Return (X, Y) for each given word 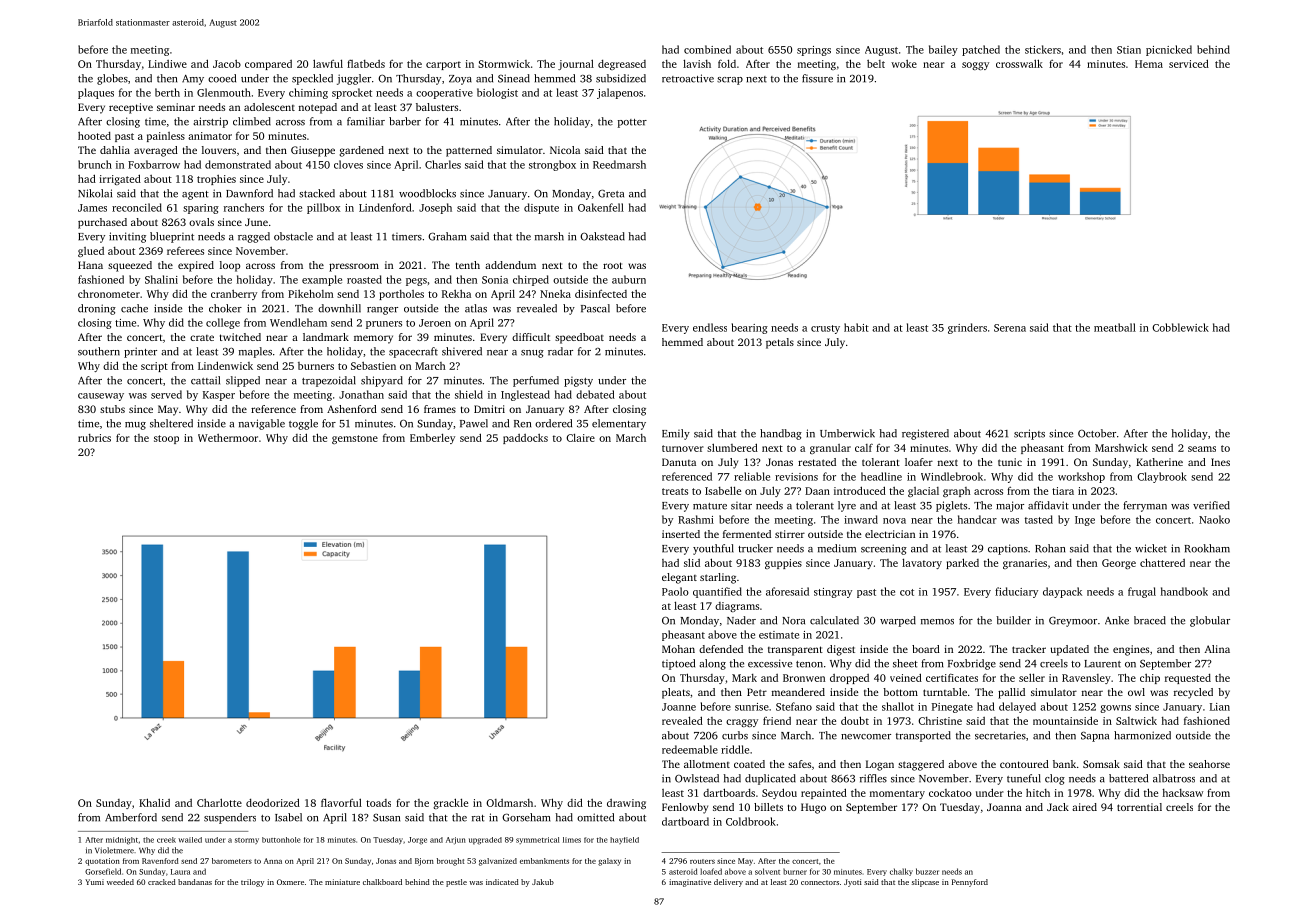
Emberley (432, 438)
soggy (975, 66)
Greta (611, 193)
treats (675, 491)
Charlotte (219, 802)
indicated (502, 882)
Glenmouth (224, 92)
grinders (967, 328)
